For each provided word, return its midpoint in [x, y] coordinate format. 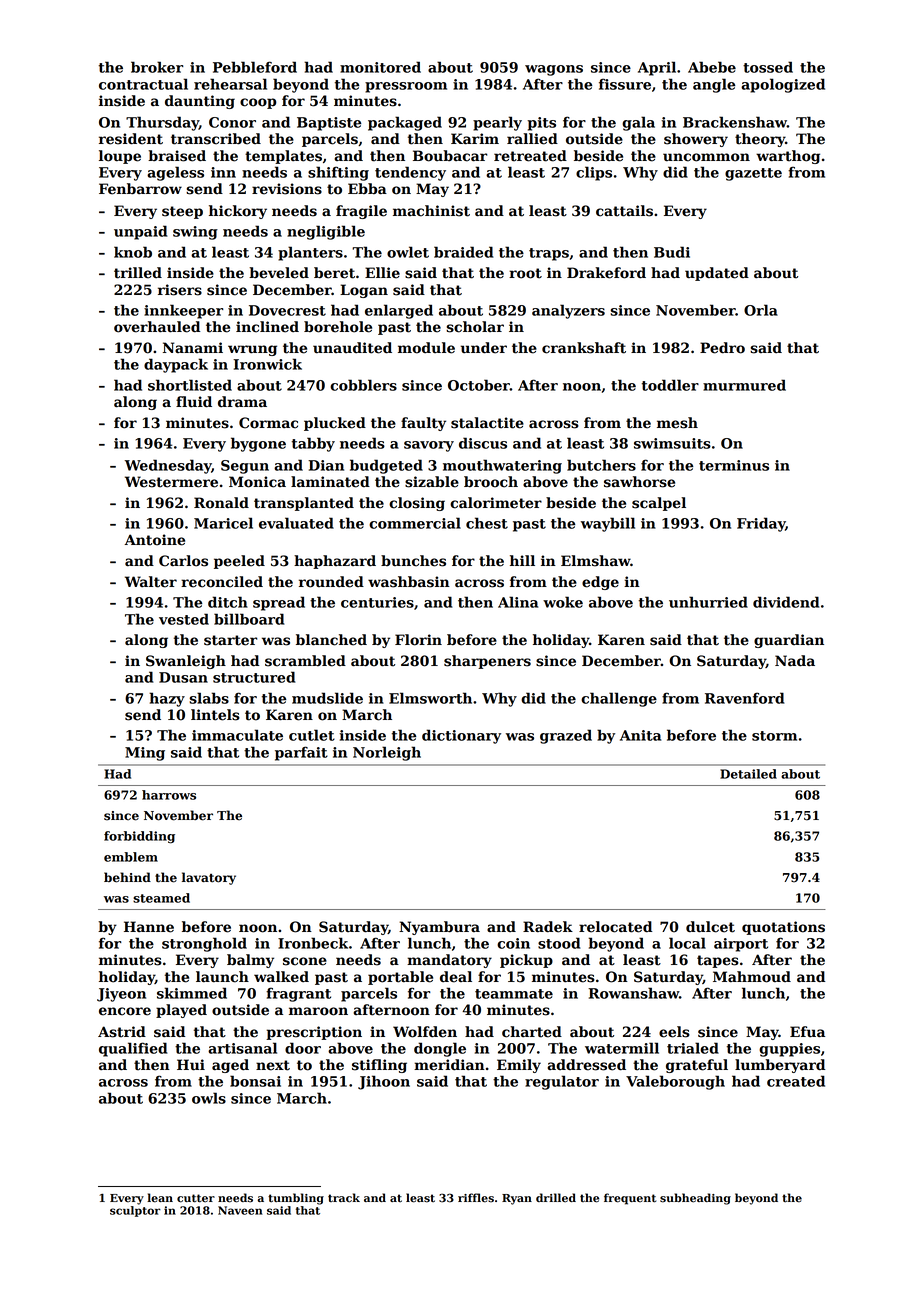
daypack [176, 365]
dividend [786, 602]
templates [283, 157]
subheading [695, 1199]
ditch [228, 602]
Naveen [240, 1210]
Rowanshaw [633, 993]
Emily [519, 1066]
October [479, 385]
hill [522, 560]
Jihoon [384, 1082]
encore [125, 1011]
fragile [361, 212]
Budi [672, 252]
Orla [761, 310]
